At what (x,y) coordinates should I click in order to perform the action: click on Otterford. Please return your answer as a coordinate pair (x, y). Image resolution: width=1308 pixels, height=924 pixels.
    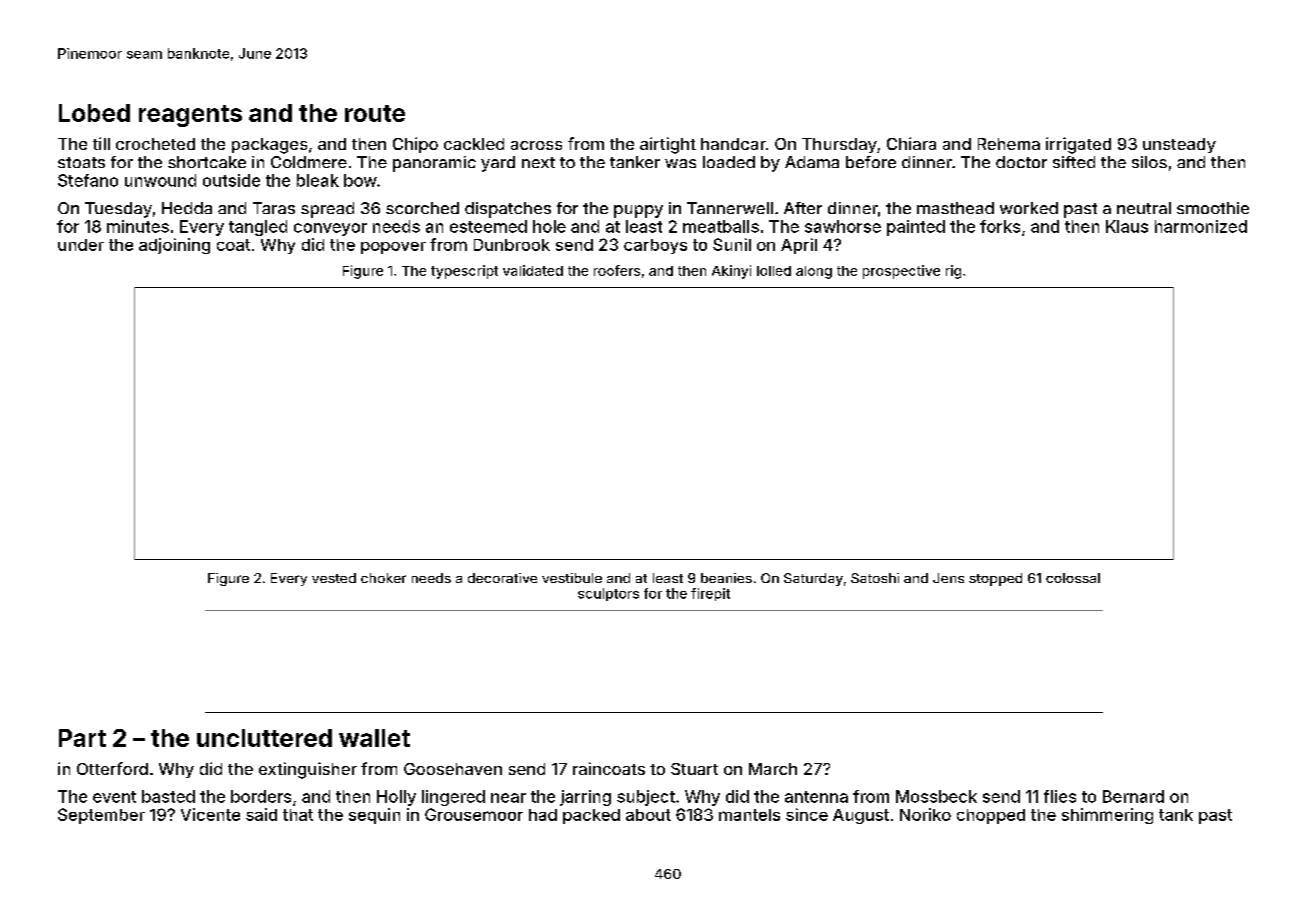
    Looking at the image, I should click on (112, 768).
